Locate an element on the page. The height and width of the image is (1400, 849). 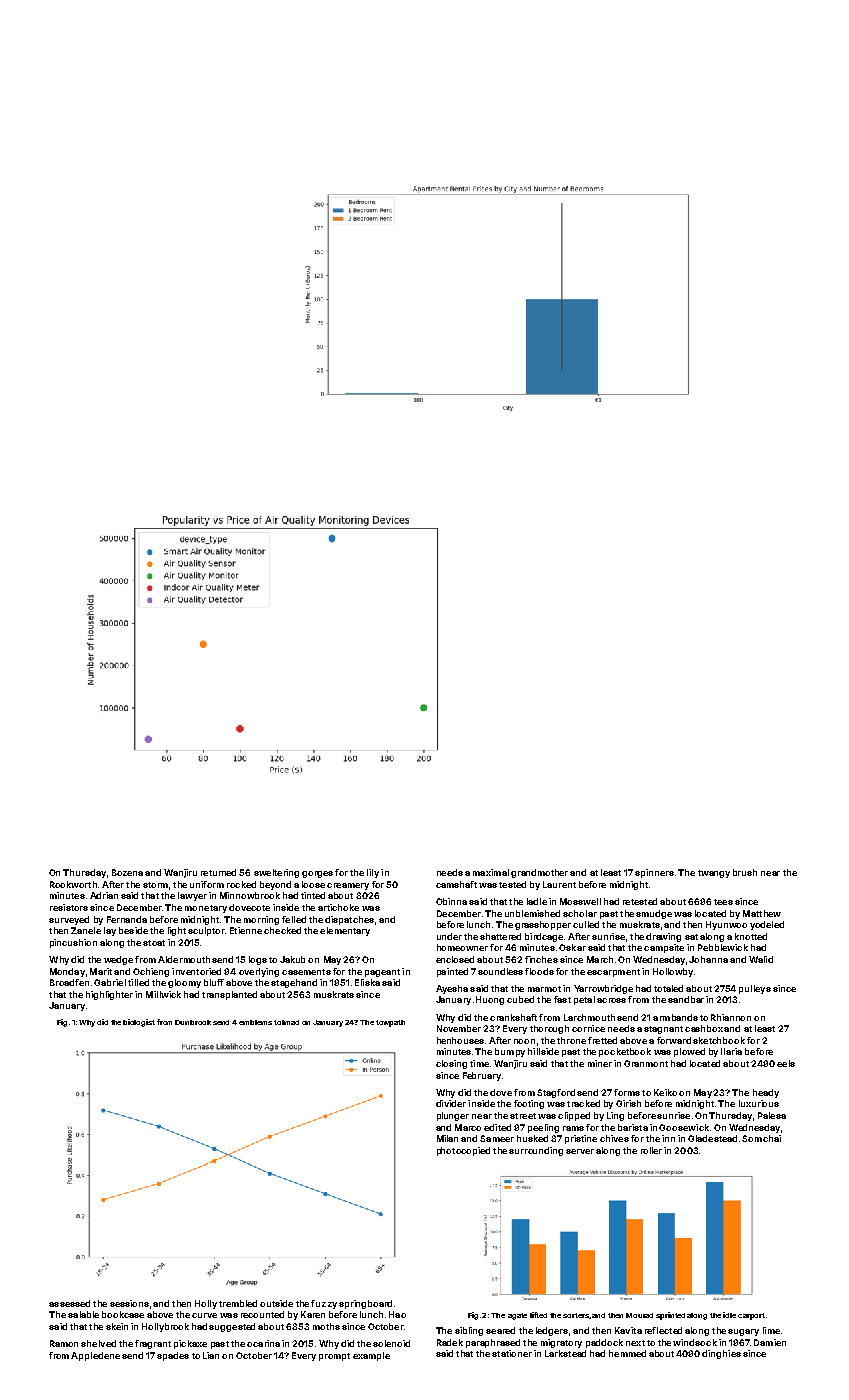
shattered is located at coordinates (500, 936).
